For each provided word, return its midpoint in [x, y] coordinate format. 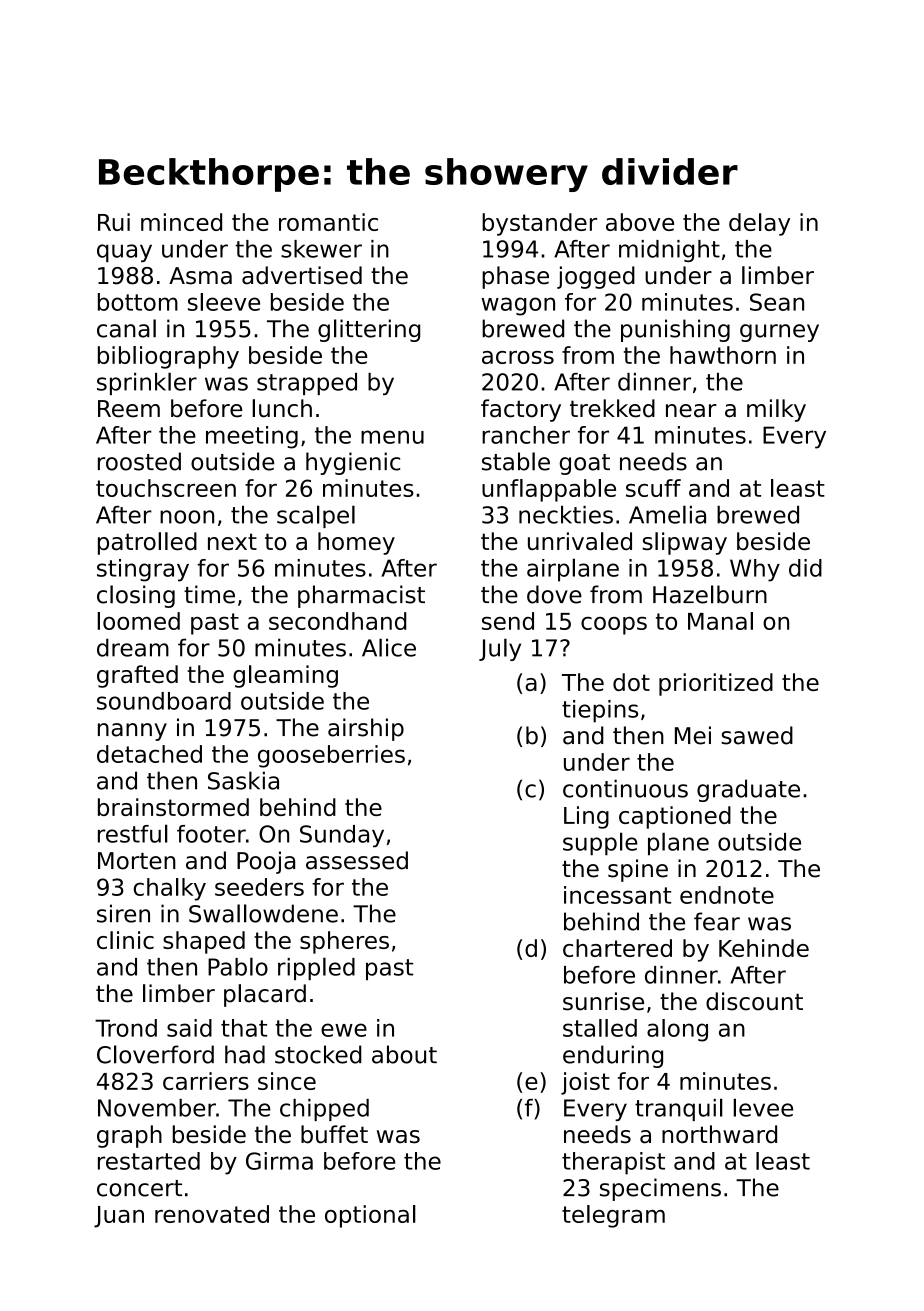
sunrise [603, 1001]
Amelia [667, 514]
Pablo [238, 966]
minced [181, 222]
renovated [212, 1214]
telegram [613, 1216]
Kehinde [764, 948]
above [640, 222]
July [500, 649]
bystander [539, 224]
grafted [137, 676]
